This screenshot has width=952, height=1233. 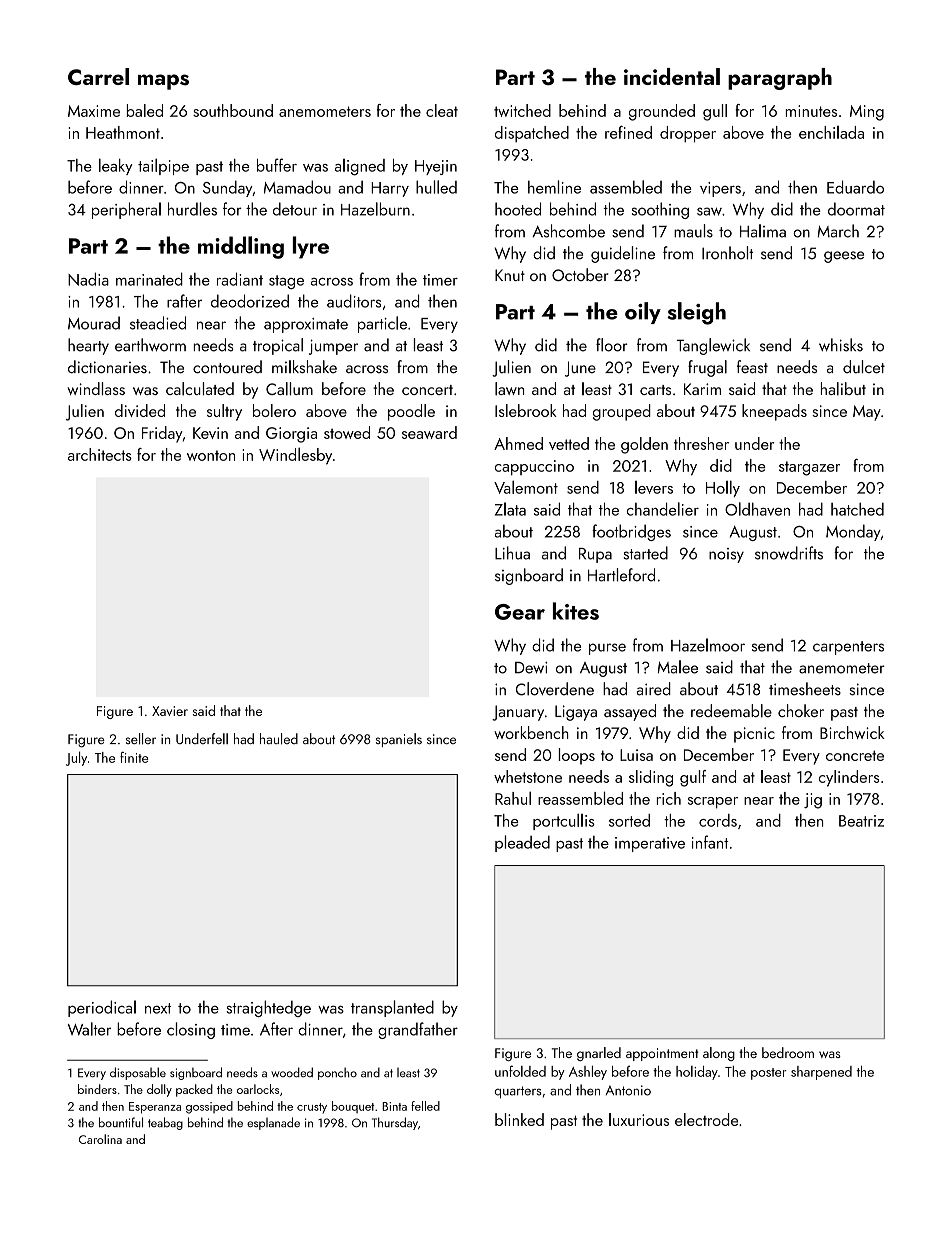 I want to click on carpenters, so click(x=848, y=648).
